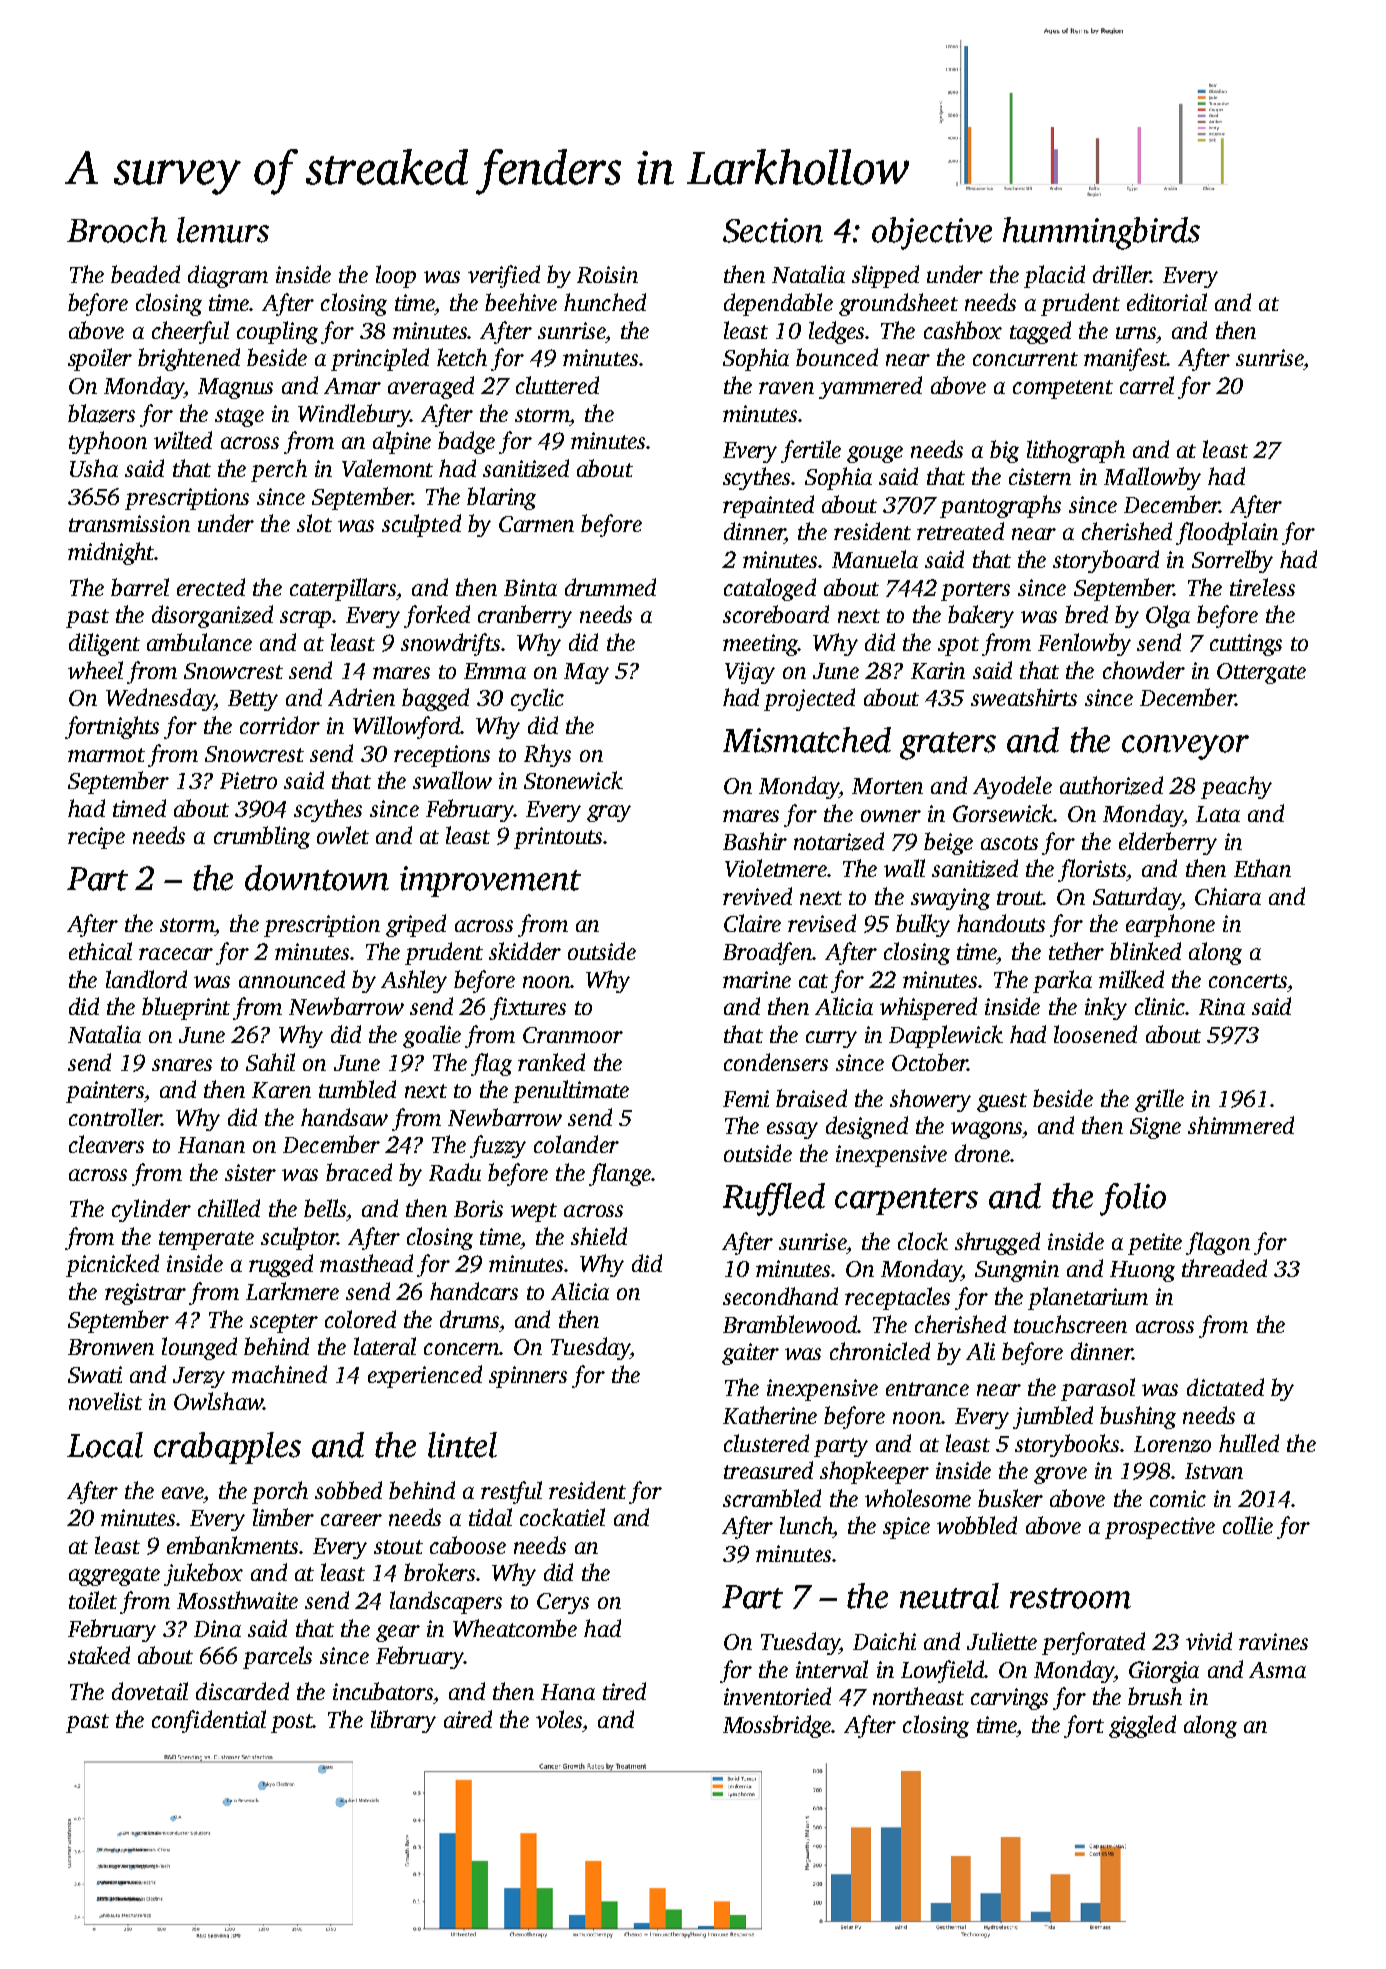 This screenshot has height=1969, width=1386. I want to click on lemurs, so click(223, 230).
